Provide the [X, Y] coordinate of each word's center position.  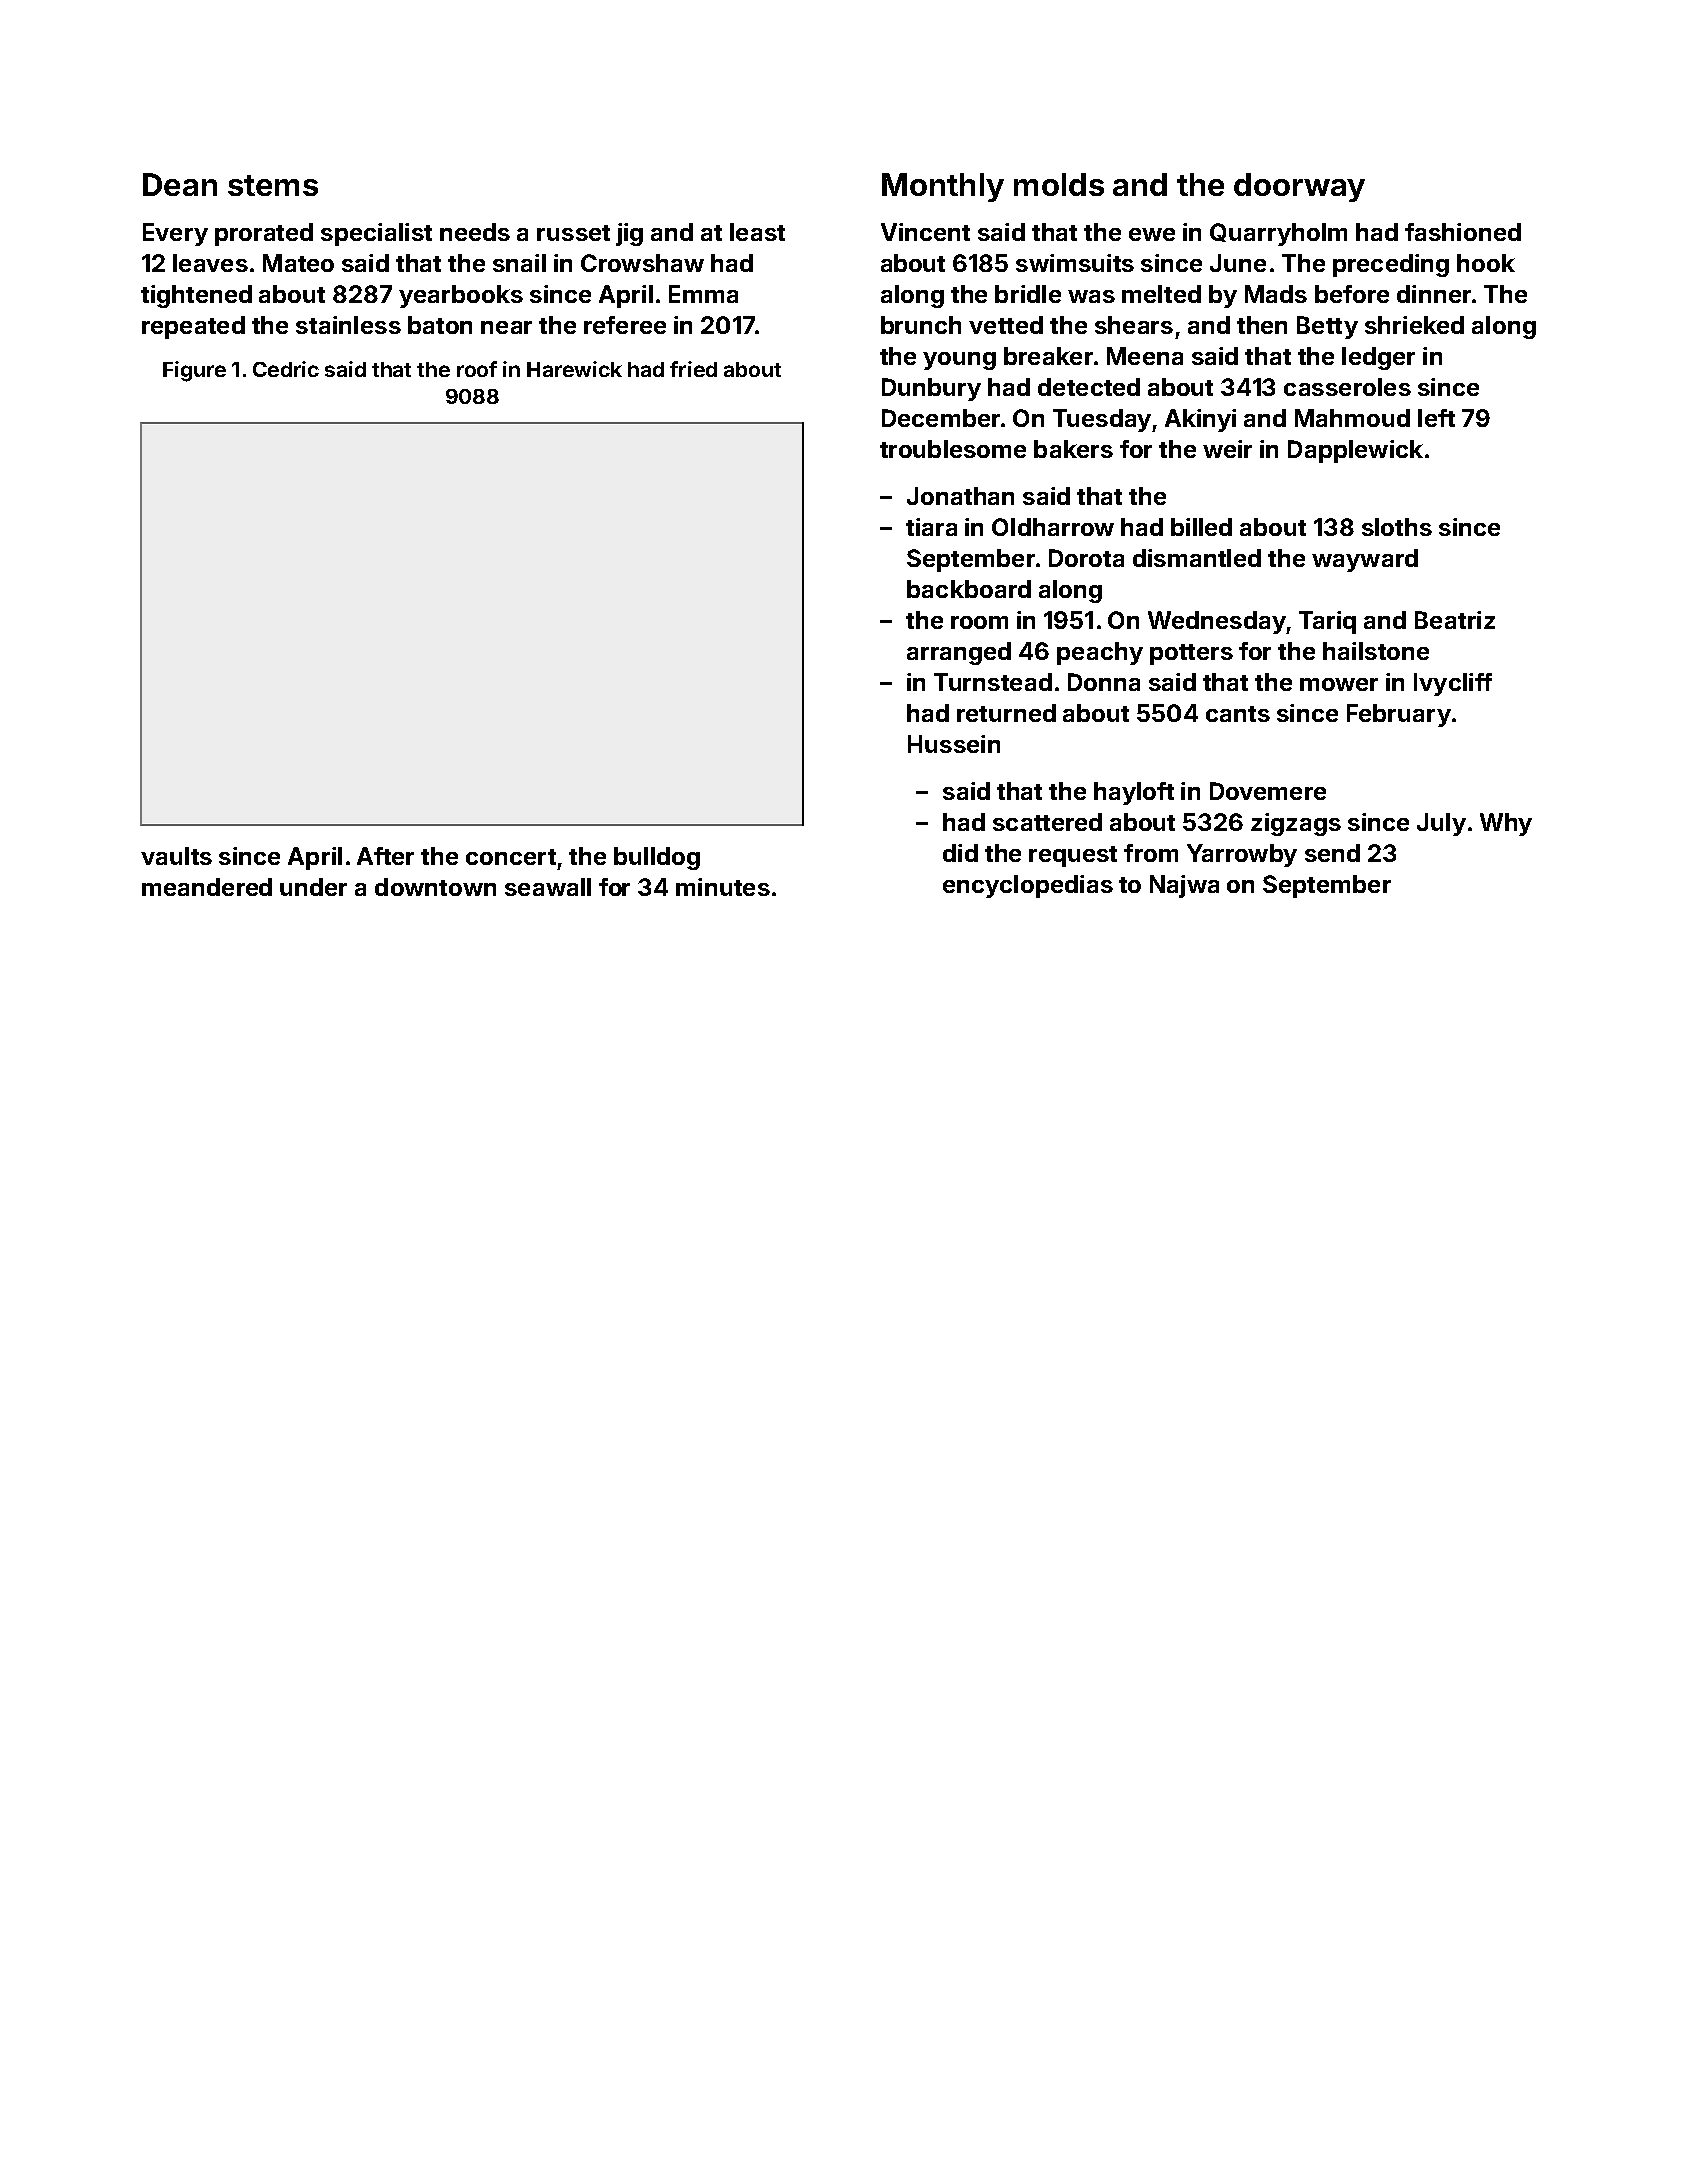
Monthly [943, 187]
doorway [1299, 187]
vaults [176, 856]
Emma [703, 294]
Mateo [298, 263]
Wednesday [1217, 622]
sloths [1397, 527]
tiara [931, 527]
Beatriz [1455, 620]
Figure [194, 371]
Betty [1327, 327]
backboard [969, 589]
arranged [959, 653]
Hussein [954, 744]
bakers [1073, 449]
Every [175, 234]
